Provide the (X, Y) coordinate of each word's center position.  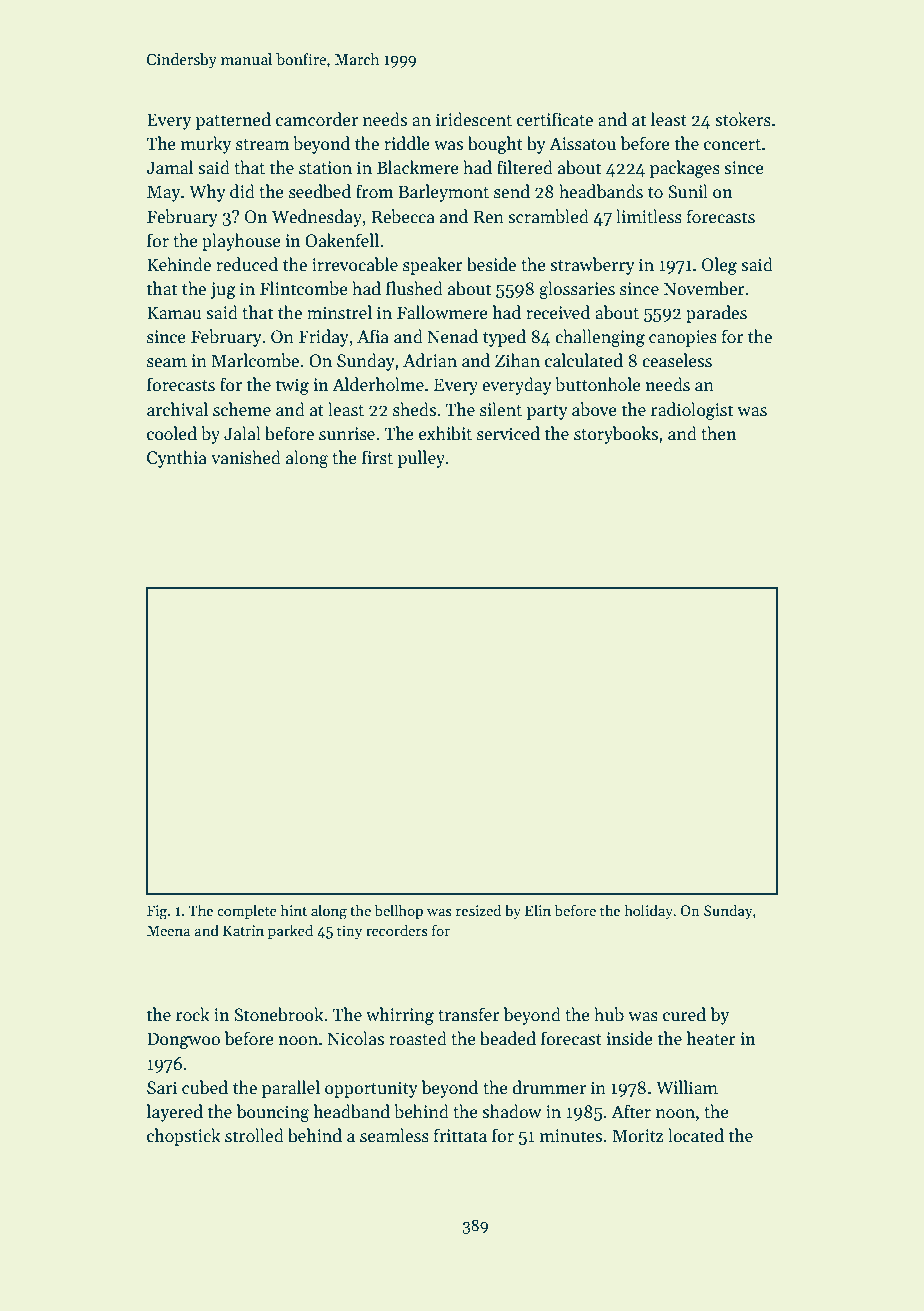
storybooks (616, 435)
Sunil (688, 191)
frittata (460, 1135)
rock (193, 1014)
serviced (508, 433)
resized (478, 910)
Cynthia (177, 459)
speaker (433, 266)
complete (247, 911)
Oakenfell (342, 240)
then (718, 433)
